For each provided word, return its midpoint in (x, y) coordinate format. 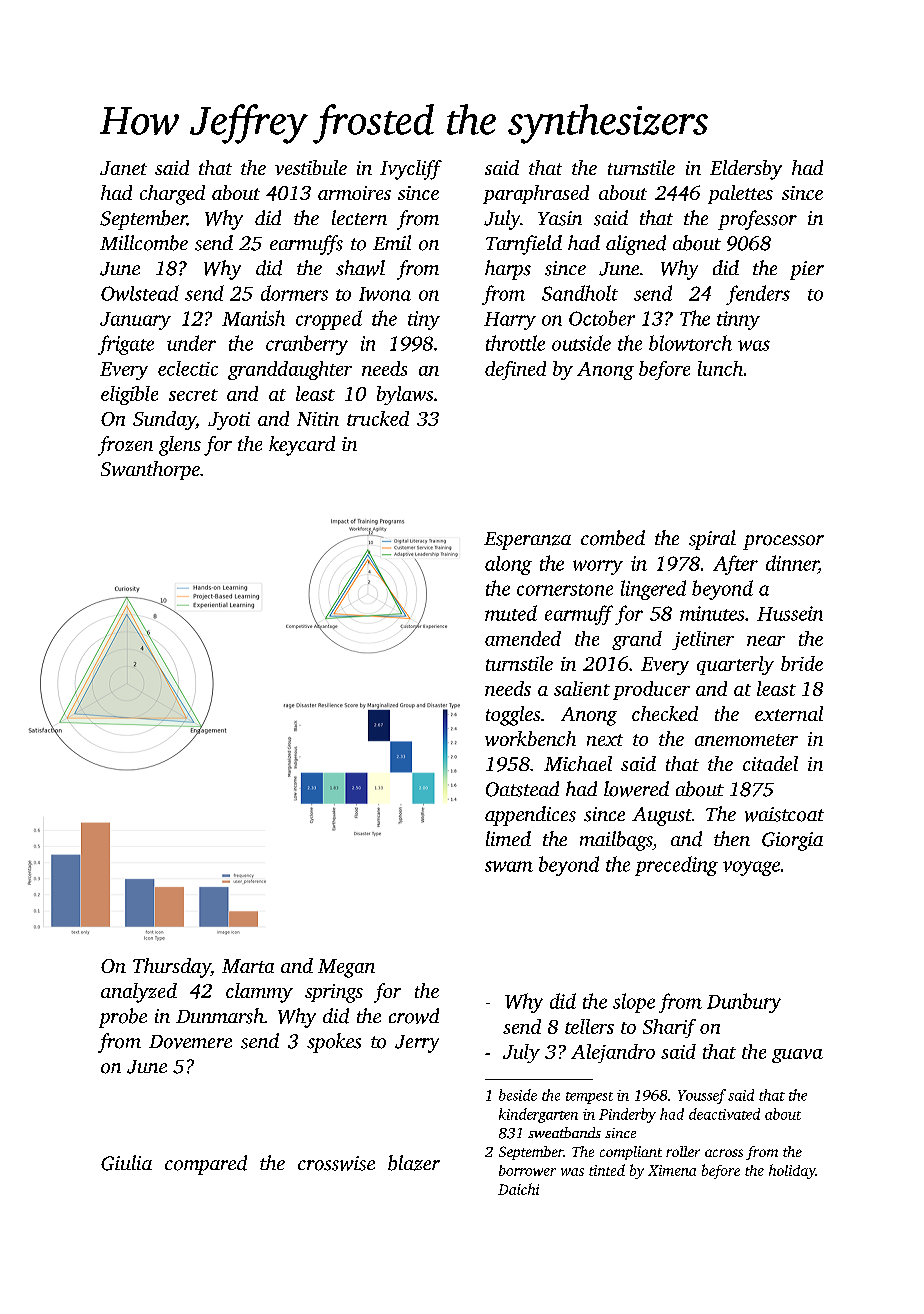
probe (123, 1018)
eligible (129, 395)
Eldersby (746, 170)
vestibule (311, 167)
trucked (378, 418)
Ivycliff (411, 170)
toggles (513, 716)
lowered (636, 789)
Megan (346, 968)
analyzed (139, 993)
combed (613, 538)
